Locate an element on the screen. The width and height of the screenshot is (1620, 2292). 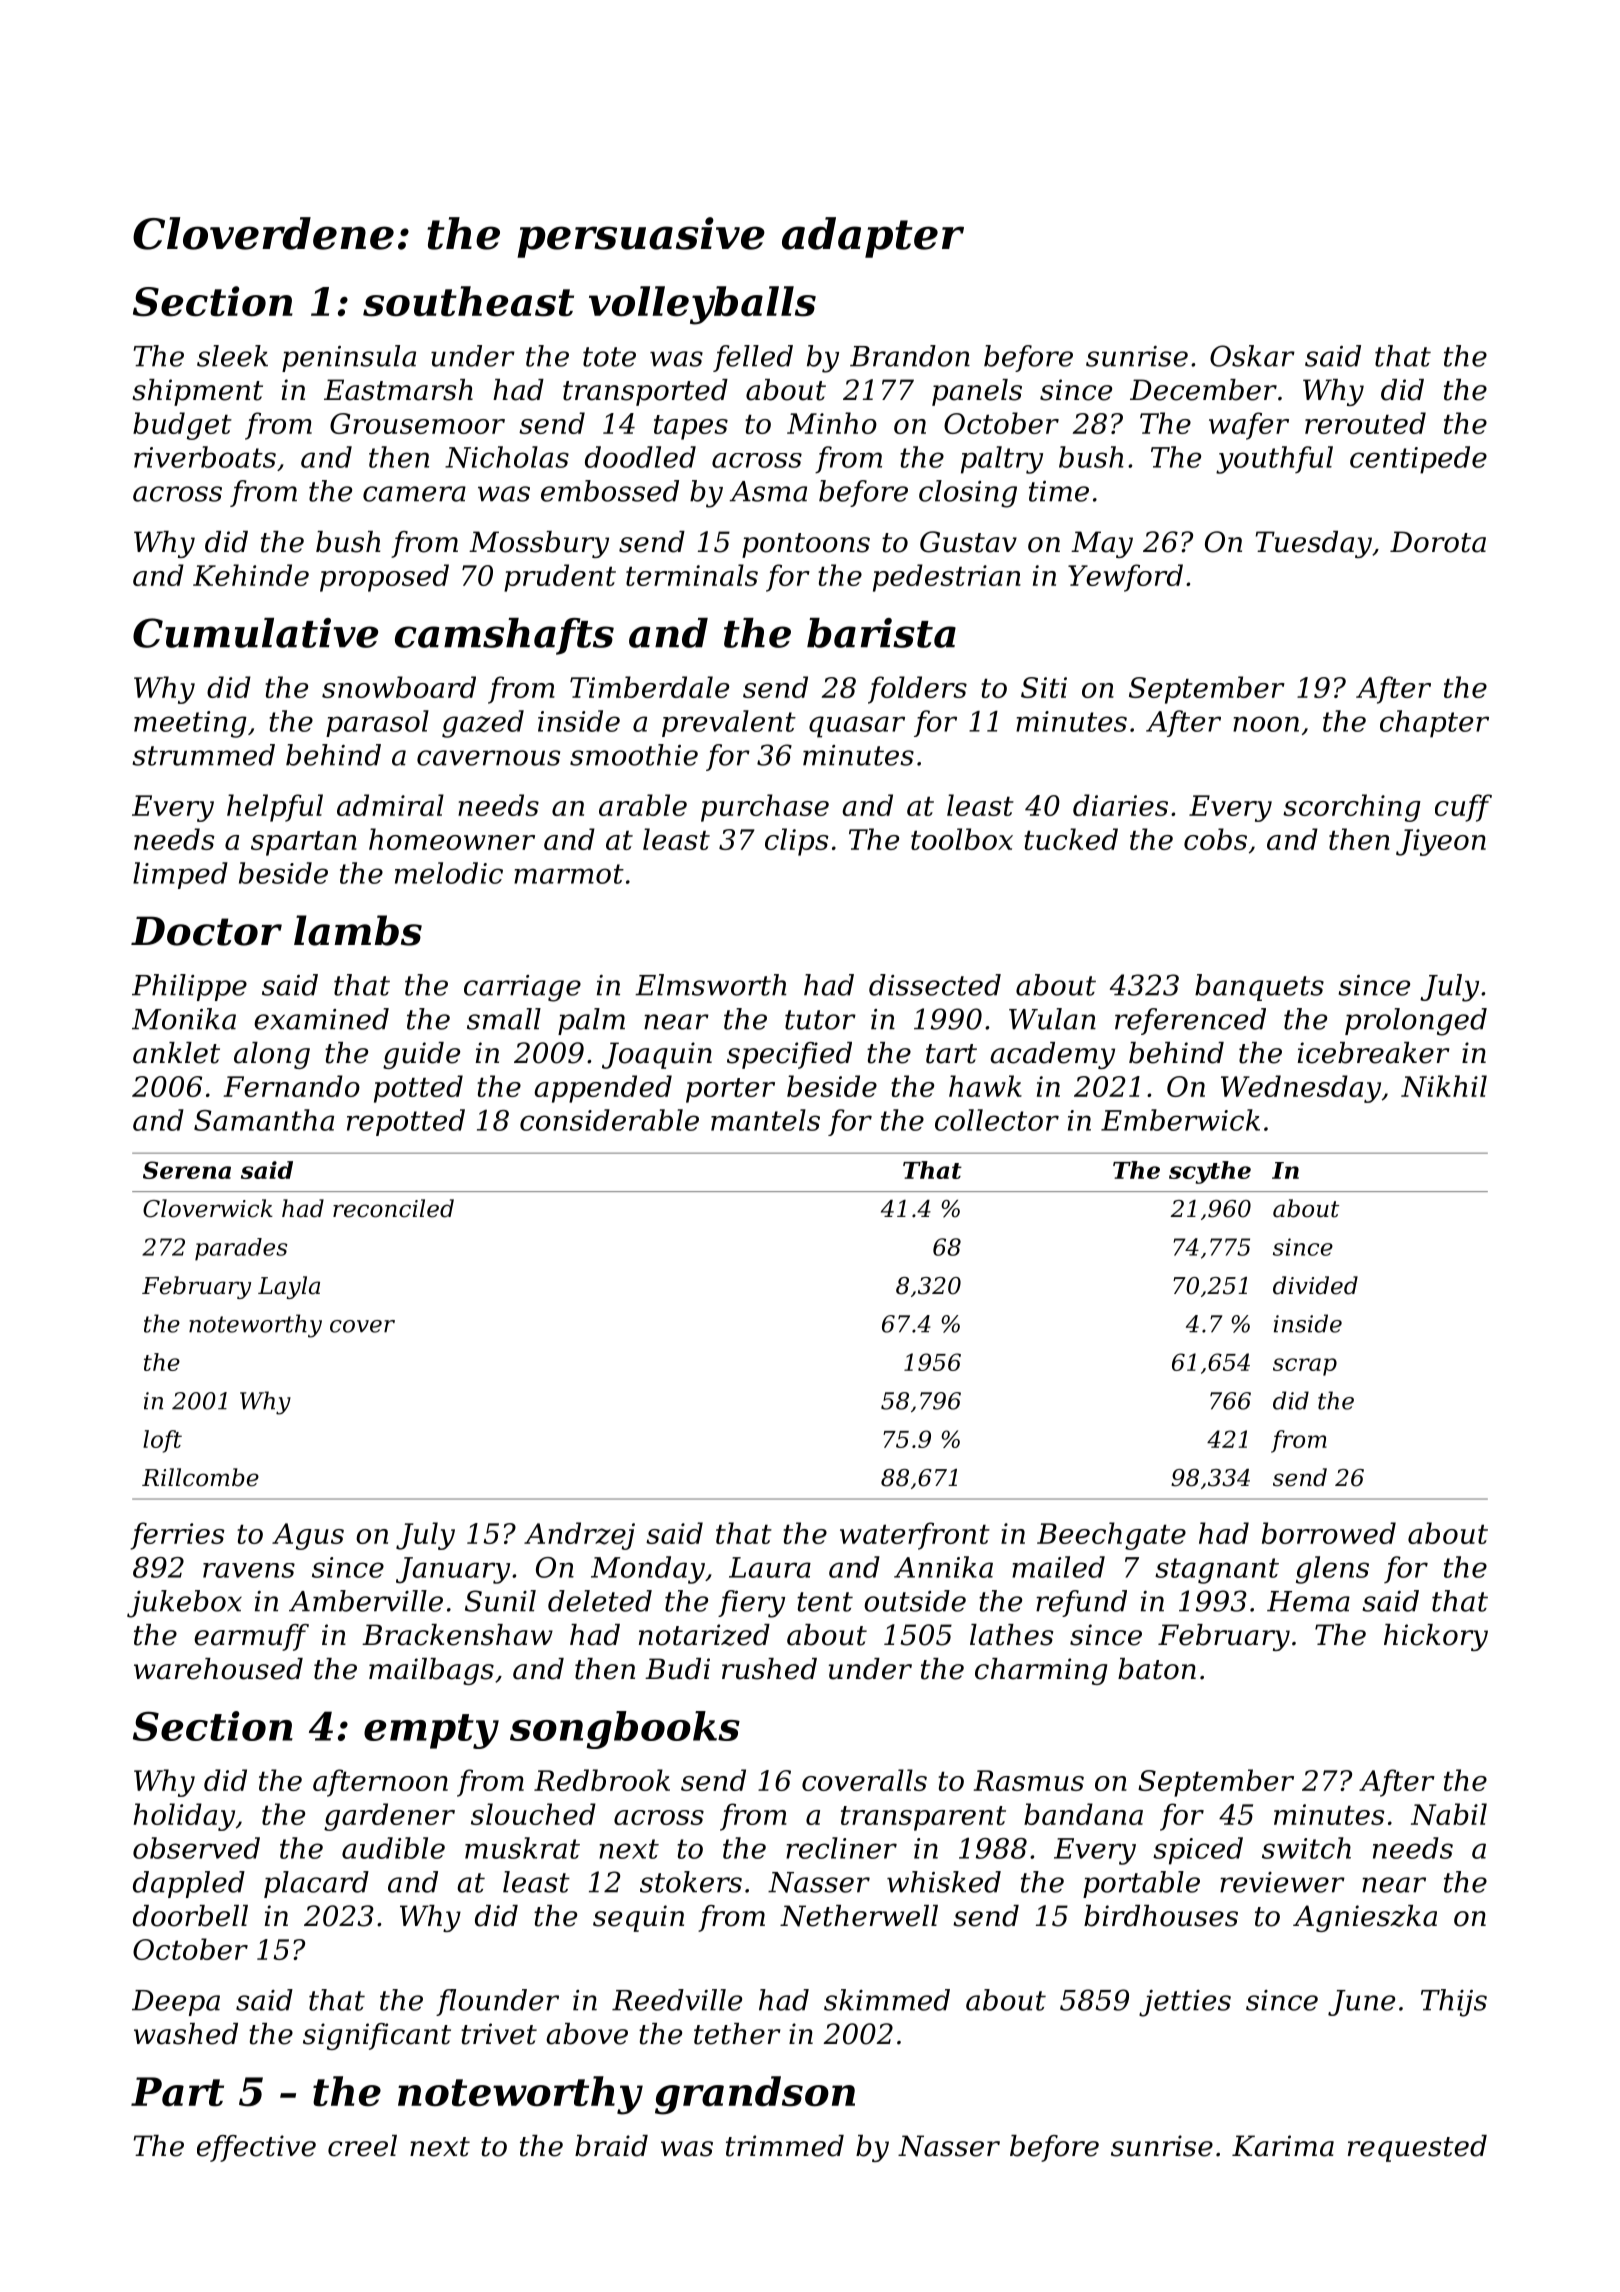
December is located at coordinates (1203, 390).
